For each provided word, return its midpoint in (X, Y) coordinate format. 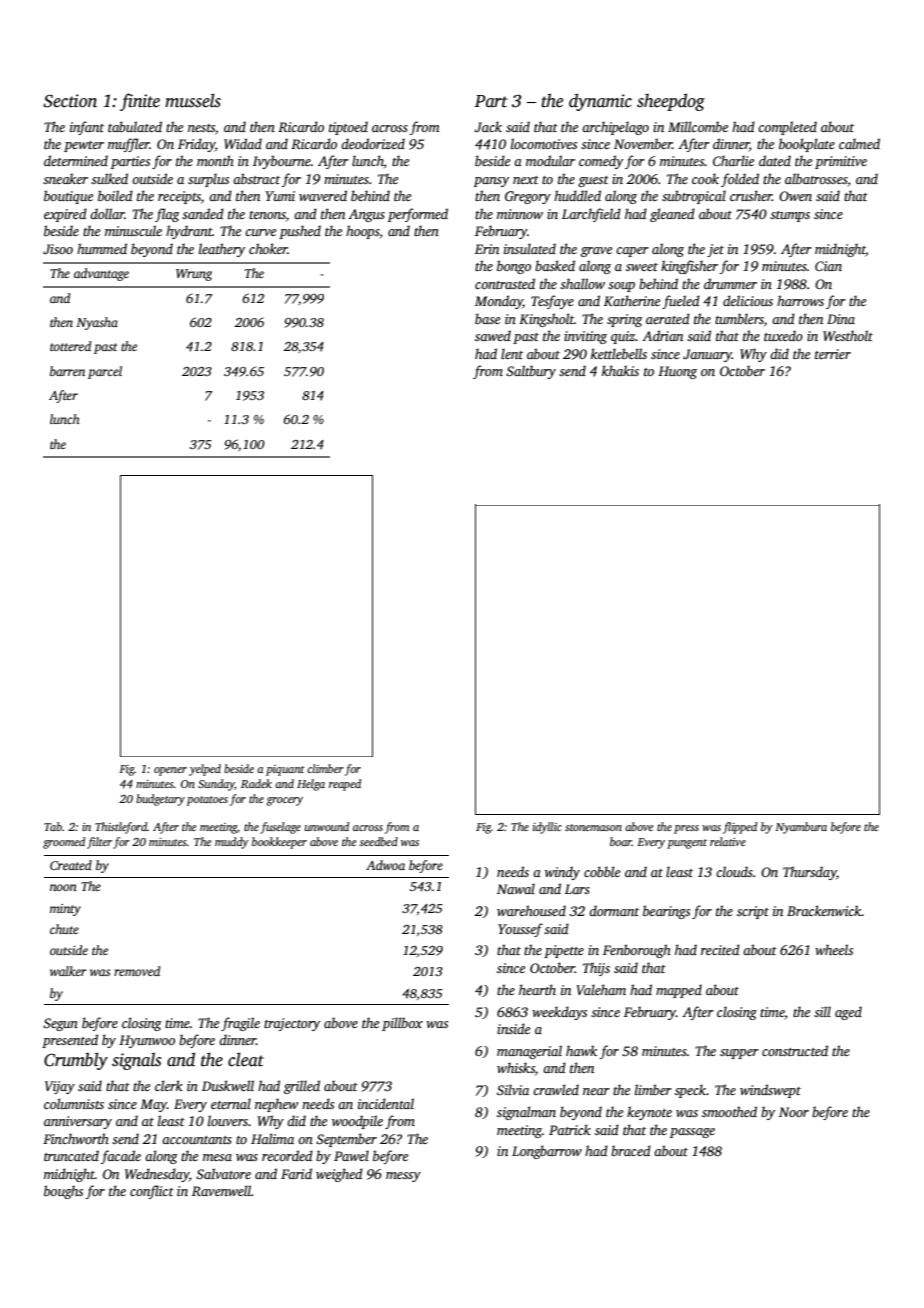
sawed (493, 335)
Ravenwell (221, 1190)
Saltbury (531, 372)
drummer (730, 283)
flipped (740, 828)
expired (65, 215)
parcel (105, 372)
